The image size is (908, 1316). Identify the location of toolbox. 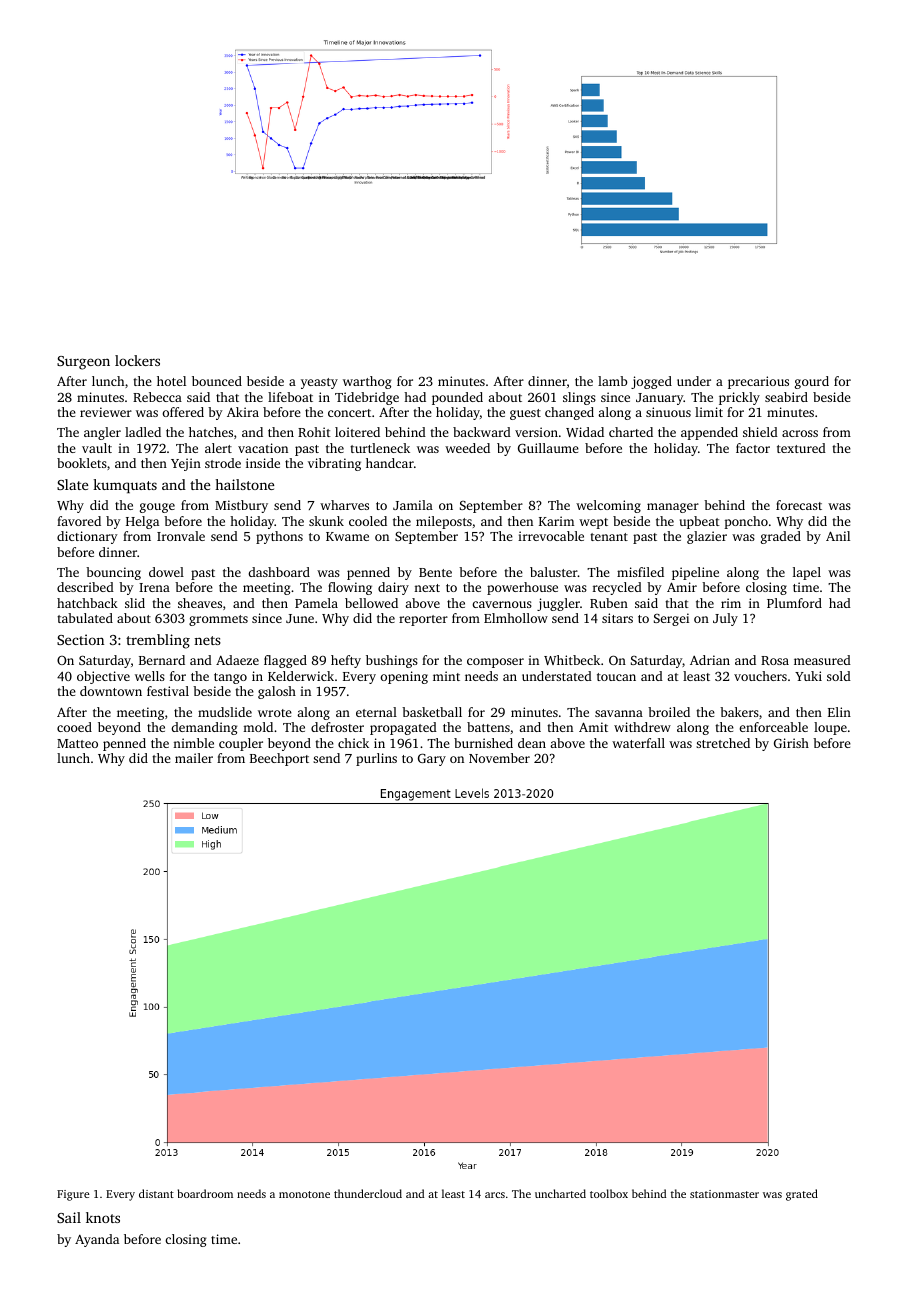
(609, 1193).
